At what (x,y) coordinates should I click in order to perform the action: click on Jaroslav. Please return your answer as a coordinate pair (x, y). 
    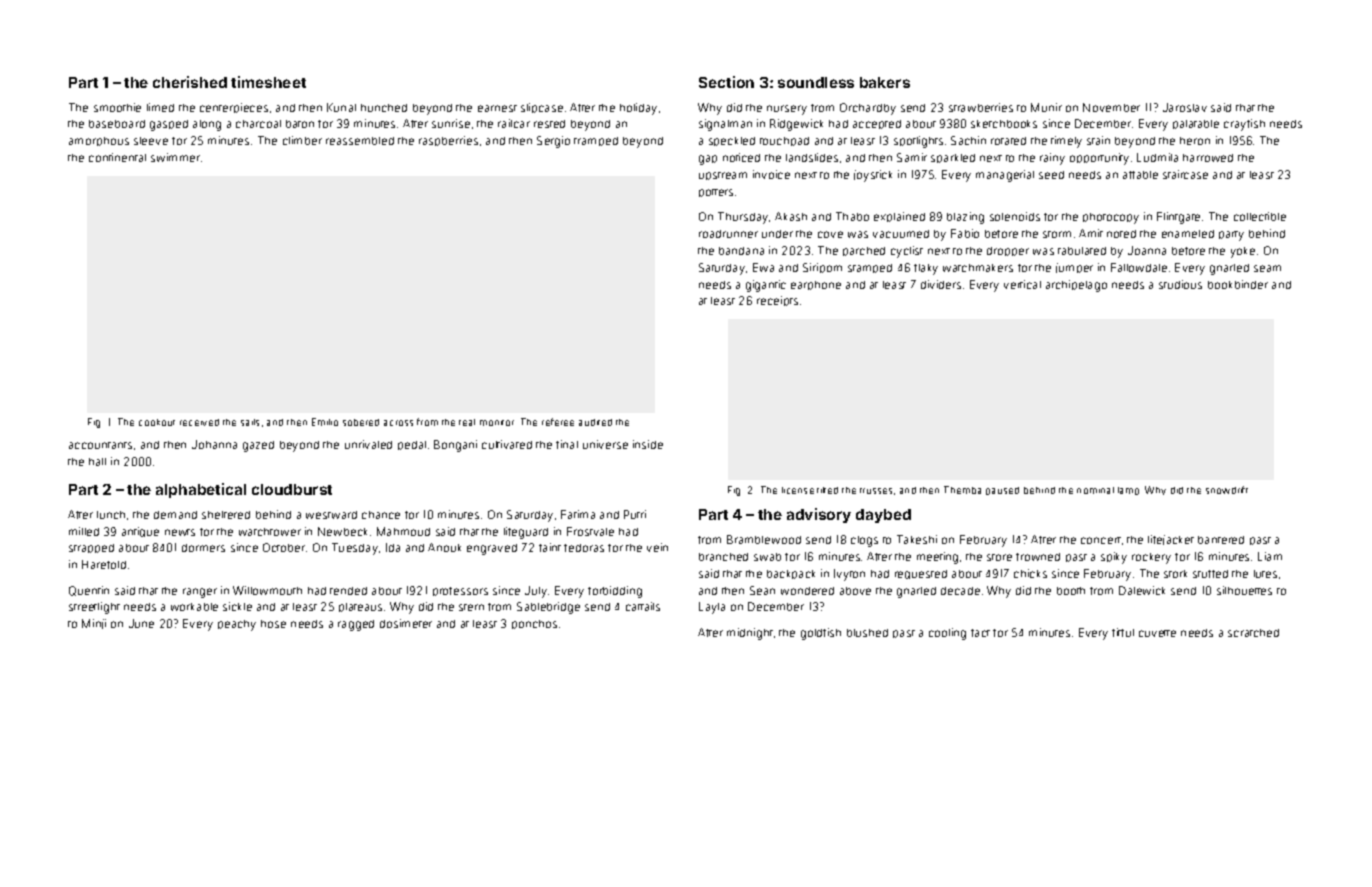
    Looking at the image, I should click on (1185, 107).
